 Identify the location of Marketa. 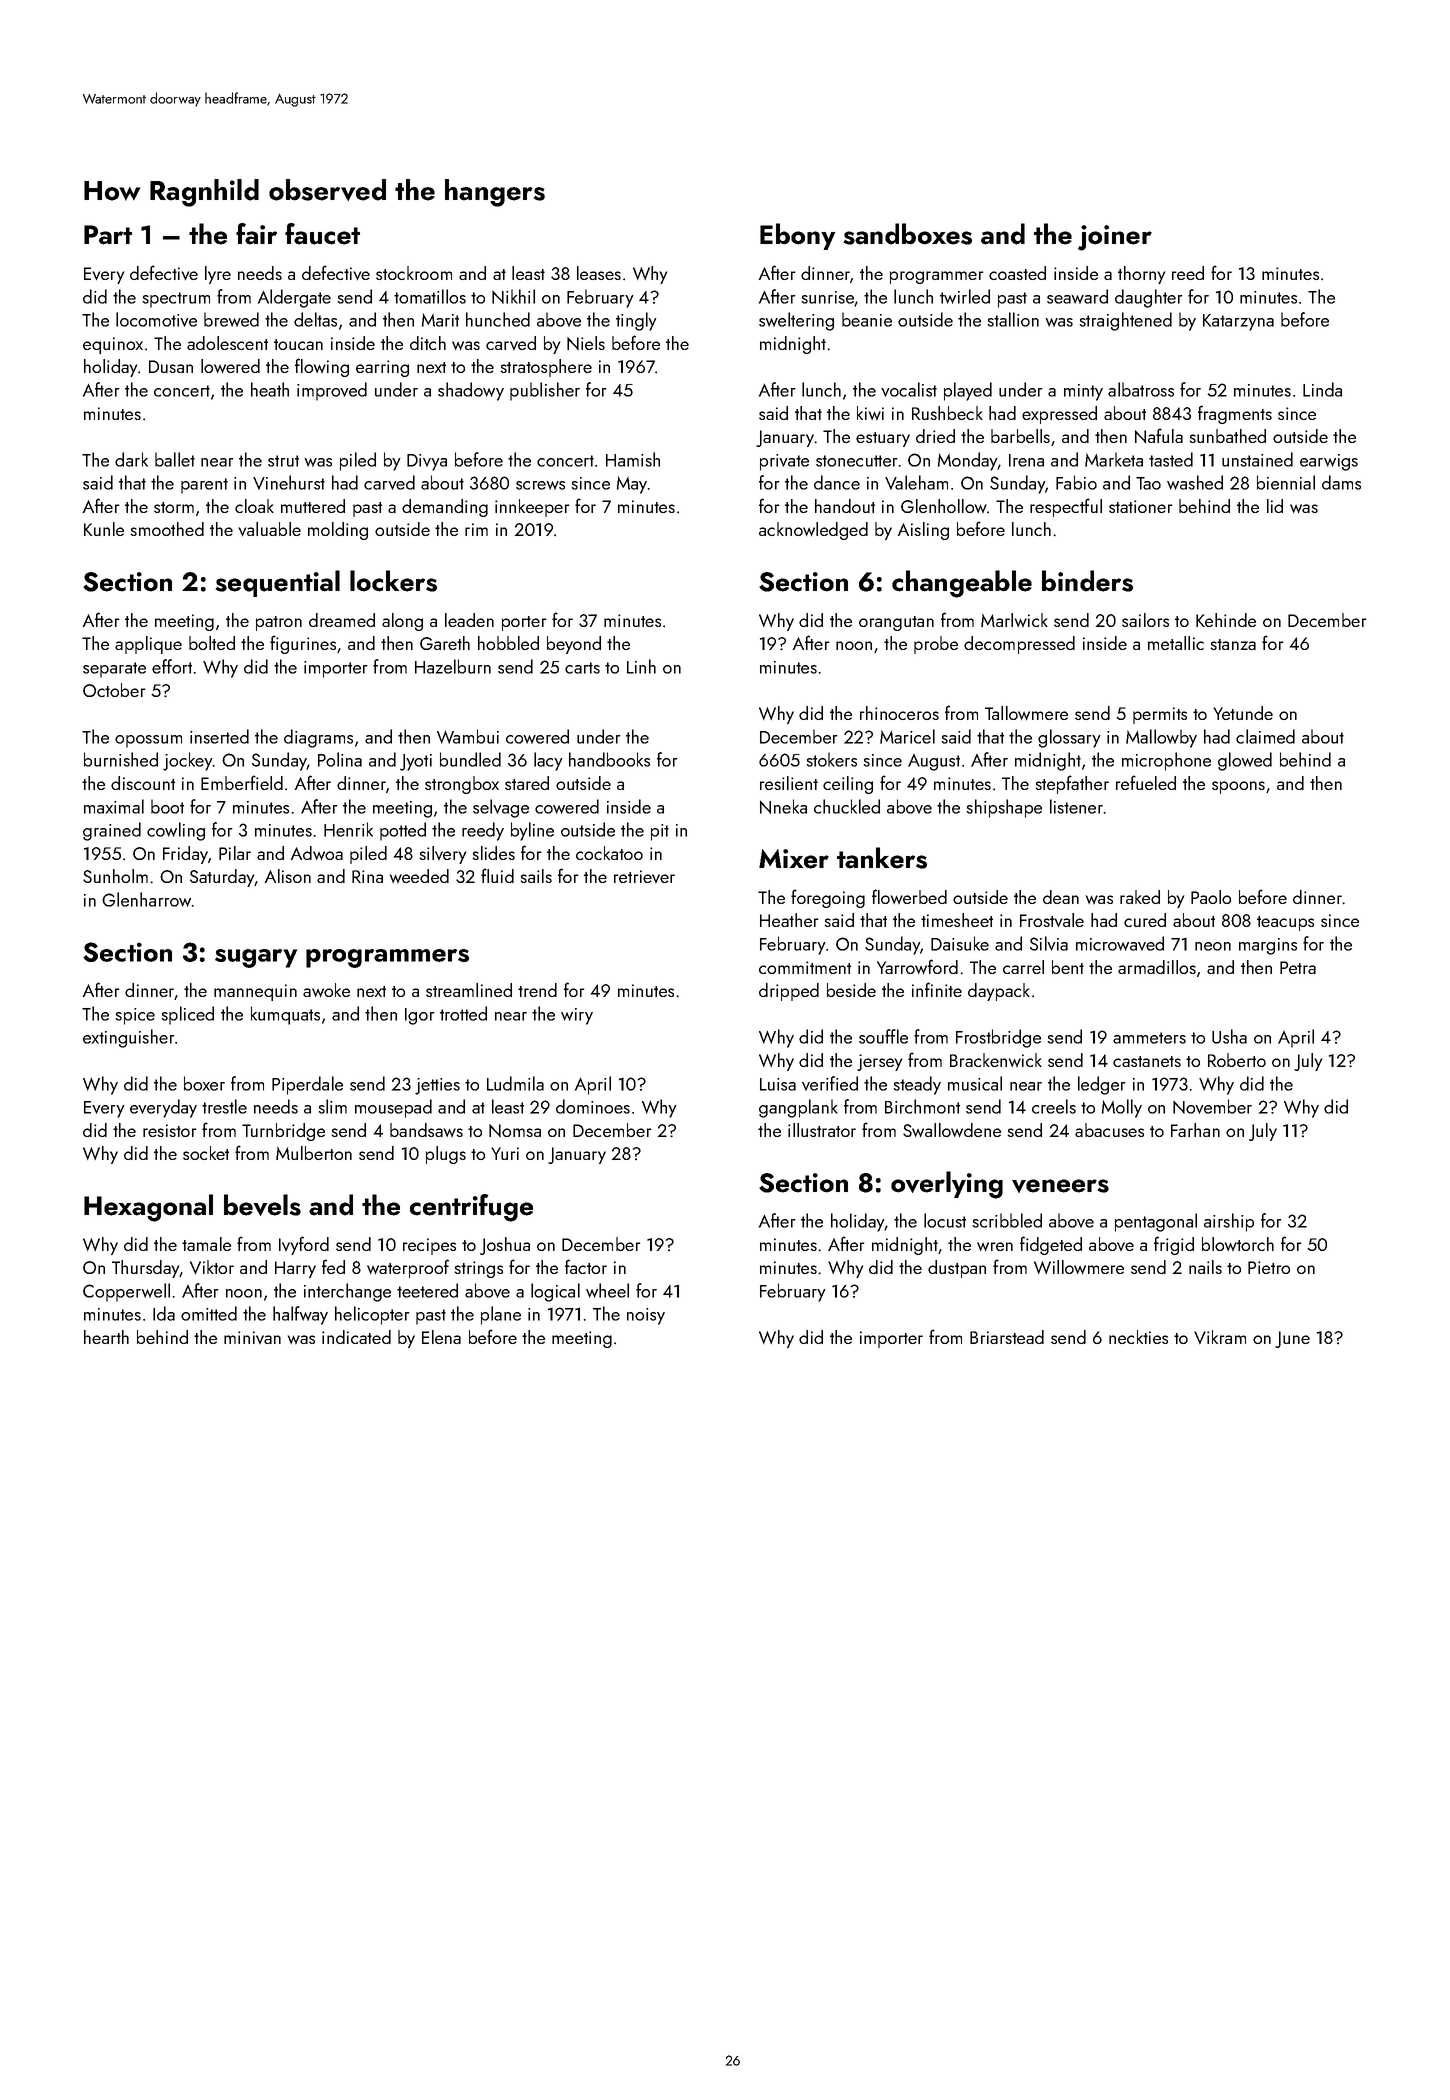
(1114, 459).
